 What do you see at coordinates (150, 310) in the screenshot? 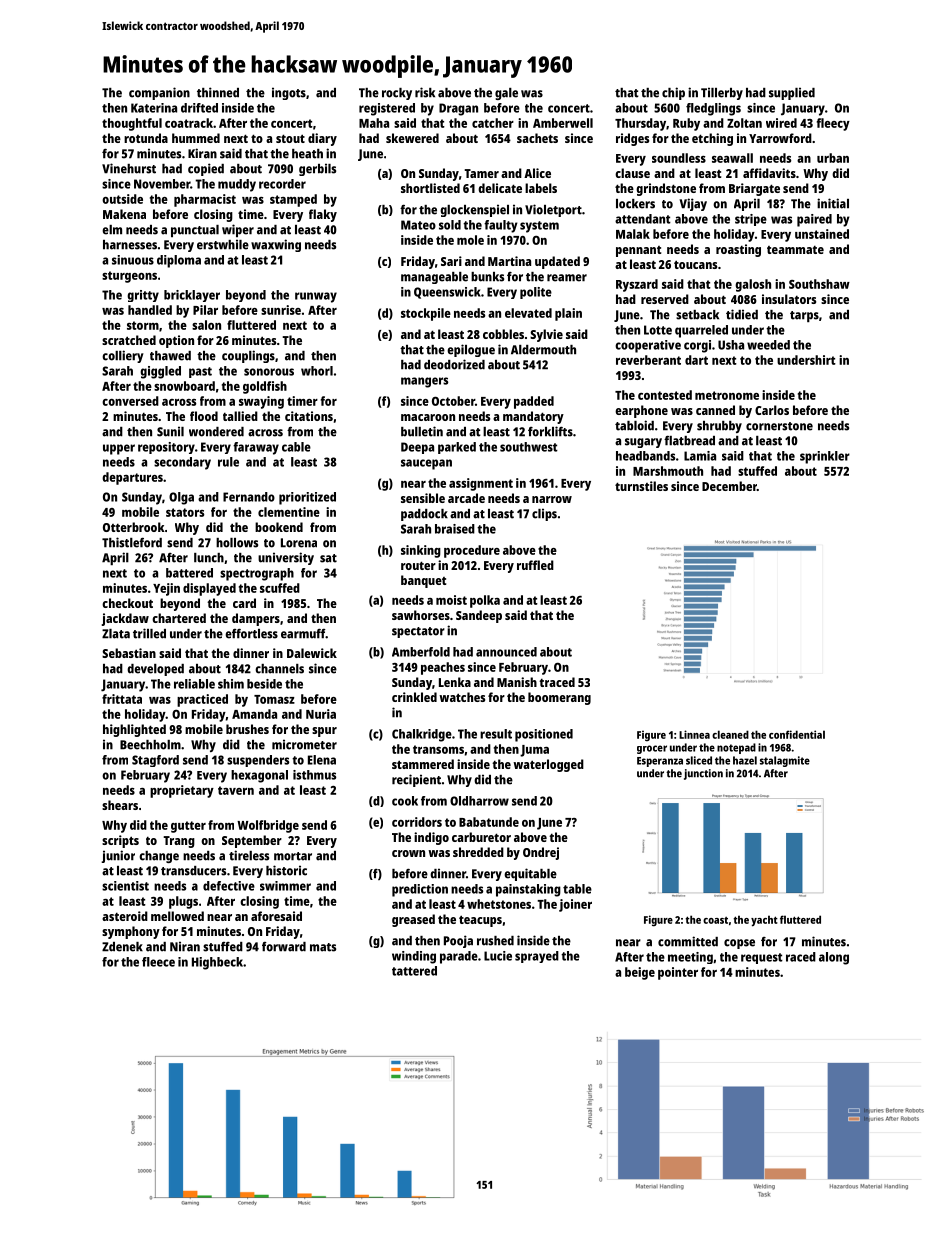
I see `handled` at bounding box center [150, 310].
